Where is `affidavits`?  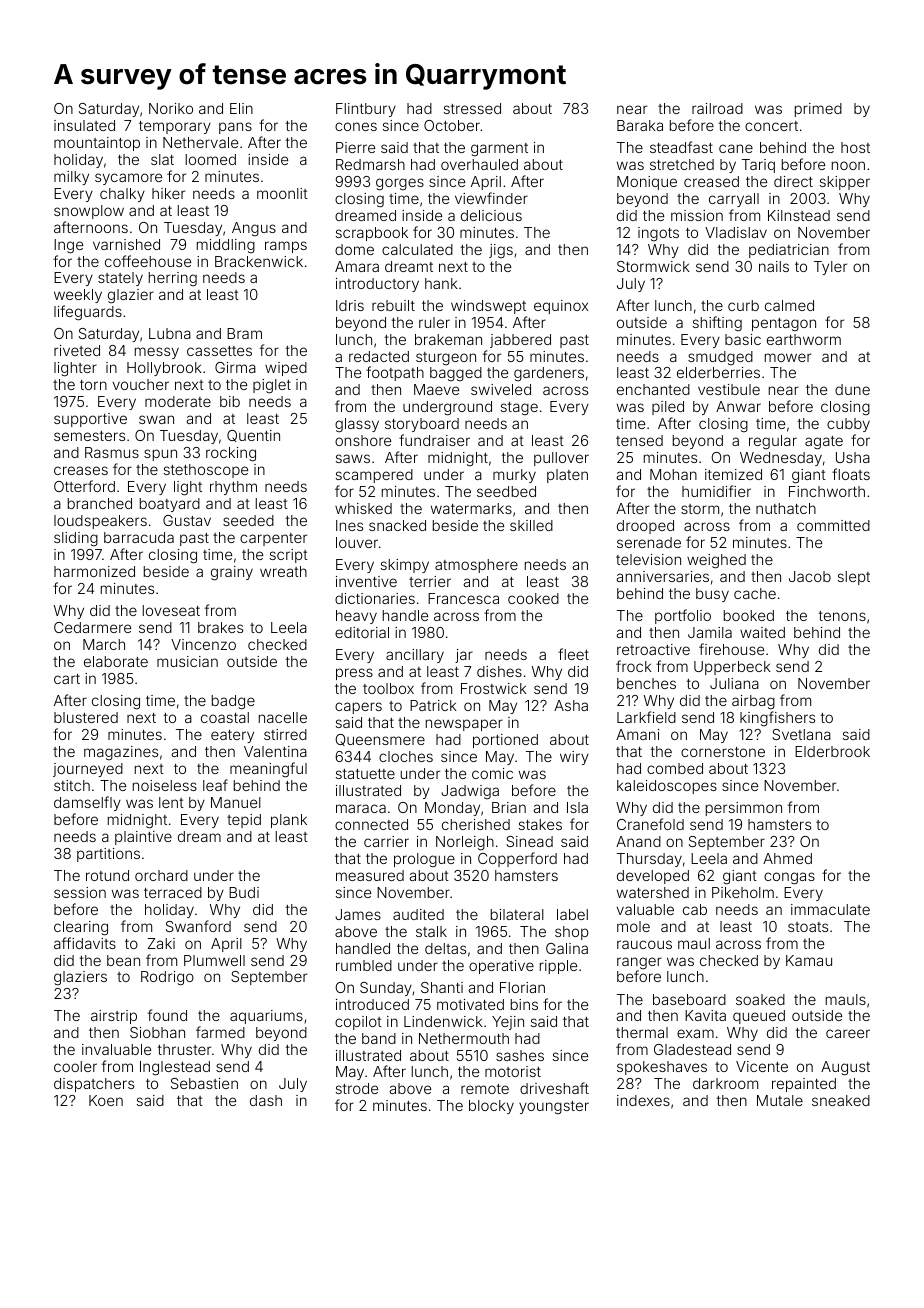 affidavits is located at coordinates (85, 943).
